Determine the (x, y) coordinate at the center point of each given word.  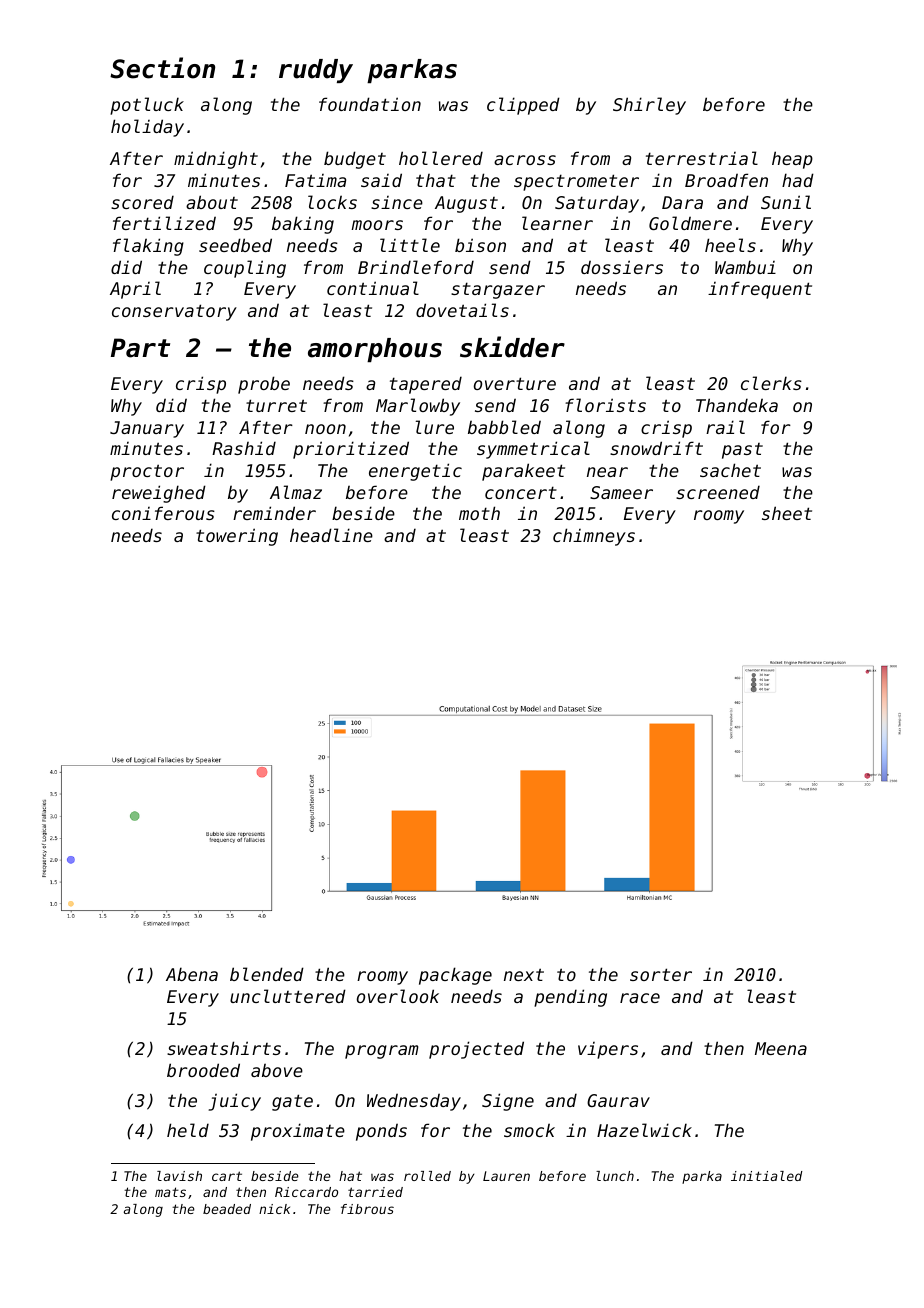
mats (170, 1192)
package (455, 976)
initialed (767, 1176)
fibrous (367, 1209)
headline (331, 535)
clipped (523, 106)
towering (237, 537)
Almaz (296, 492)
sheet (787, 513)
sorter (661, 974)
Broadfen (726, 180)
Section (162, 68)
